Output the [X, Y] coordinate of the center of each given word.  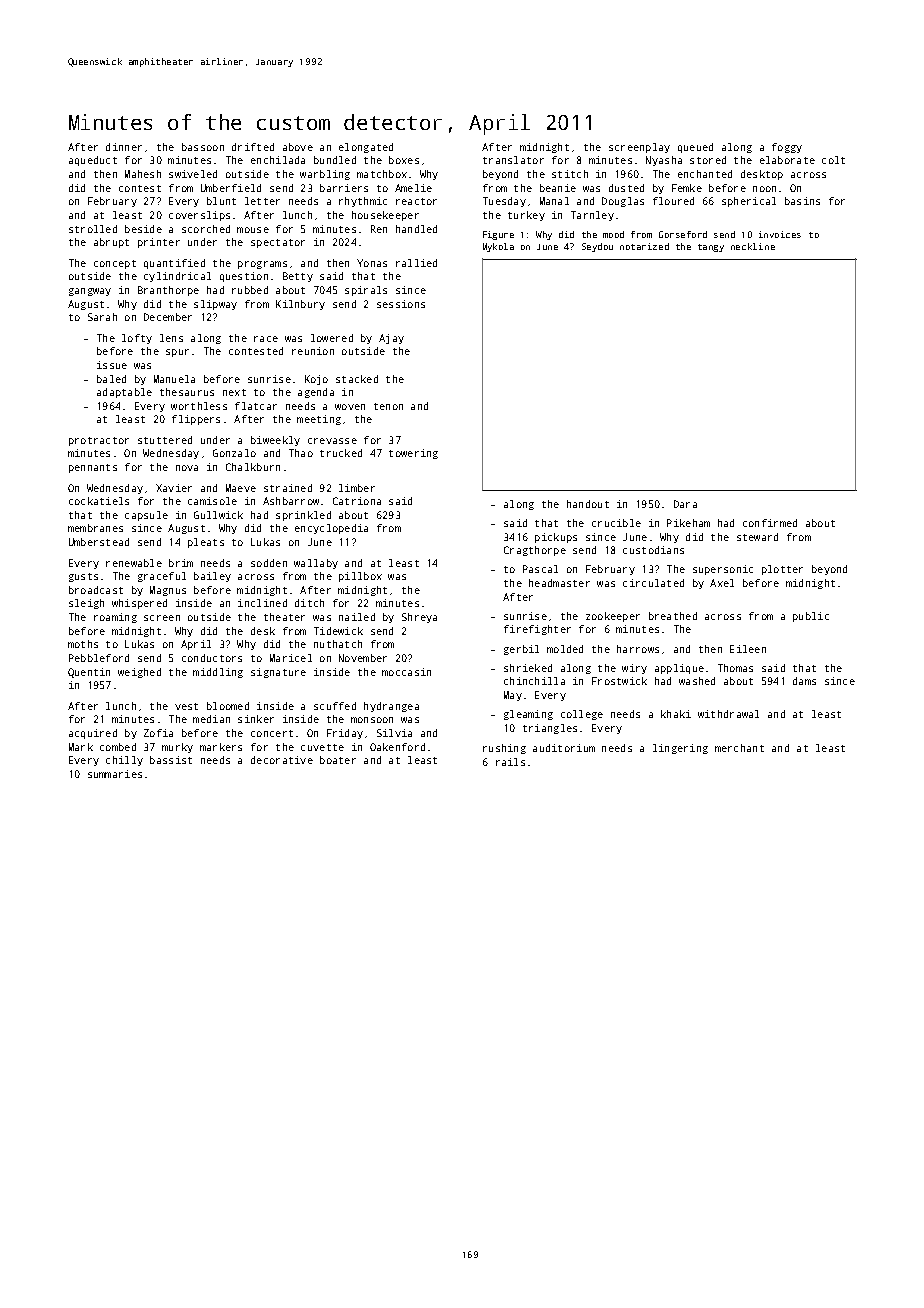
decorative [282, 760]
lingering [680, 749]
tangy [711, 248]
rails [510, 762]
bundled [335, 160]
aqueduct [93, 161]
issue [112, 365]
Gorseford [683, 234]
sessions [401, 304]
